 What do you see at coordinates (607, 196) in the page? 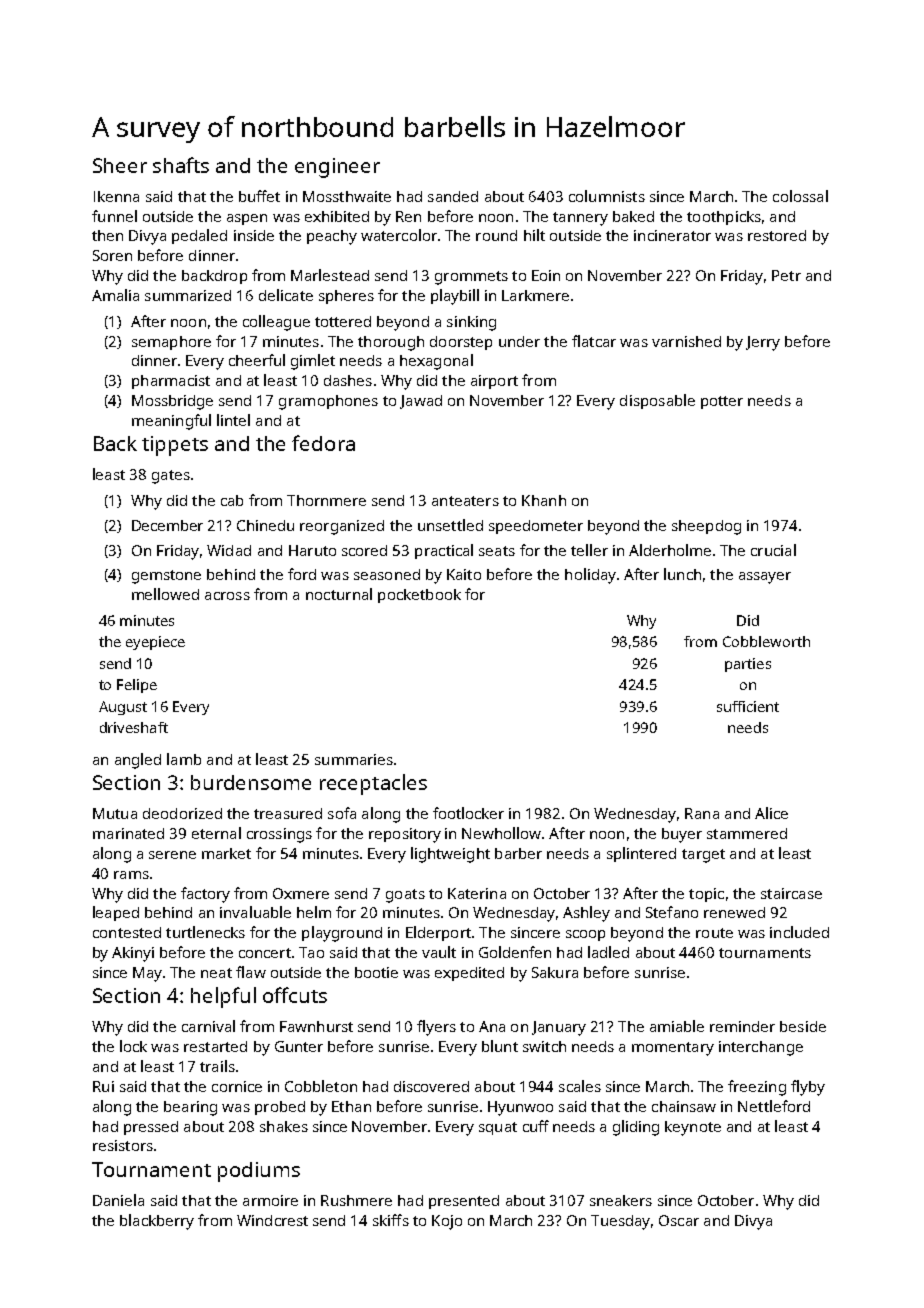
I see `columnists` at bounding box center [607, 196].
